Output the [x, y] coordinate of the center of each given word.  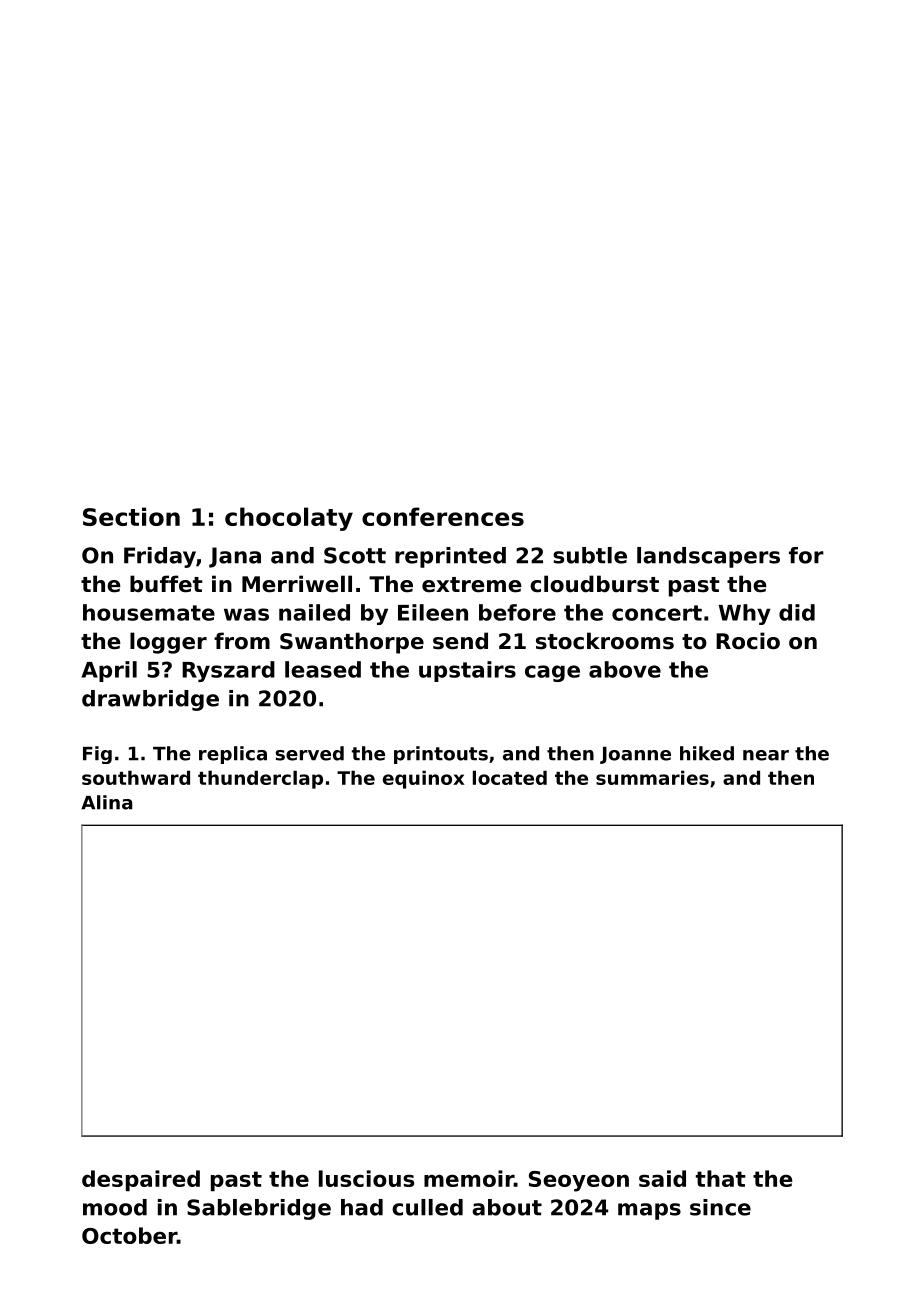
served [310, 753]
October [129, 1235]
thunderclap [260, 779]
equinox [424, 779]
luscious [366, 1178]
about [507, 1207]
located [510, 777]
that [721, 1178]
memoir [469, 1178]
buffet [166, 584]
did [797, 612]
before [517, 612]
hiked [707, 753]
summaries [652, 777]
